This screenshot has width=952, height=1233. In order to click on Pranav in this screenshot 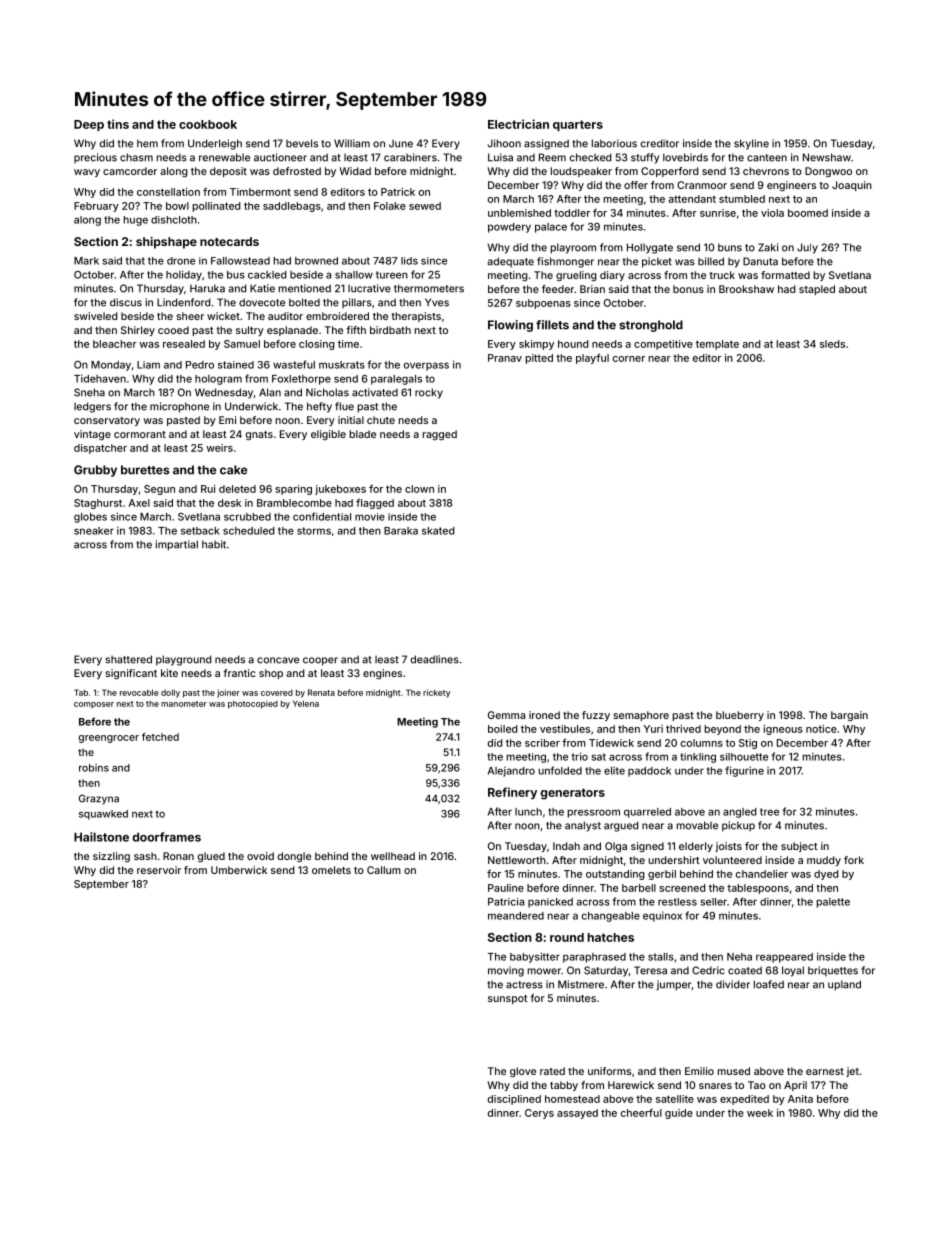, I will do `click(505, 358)`.
